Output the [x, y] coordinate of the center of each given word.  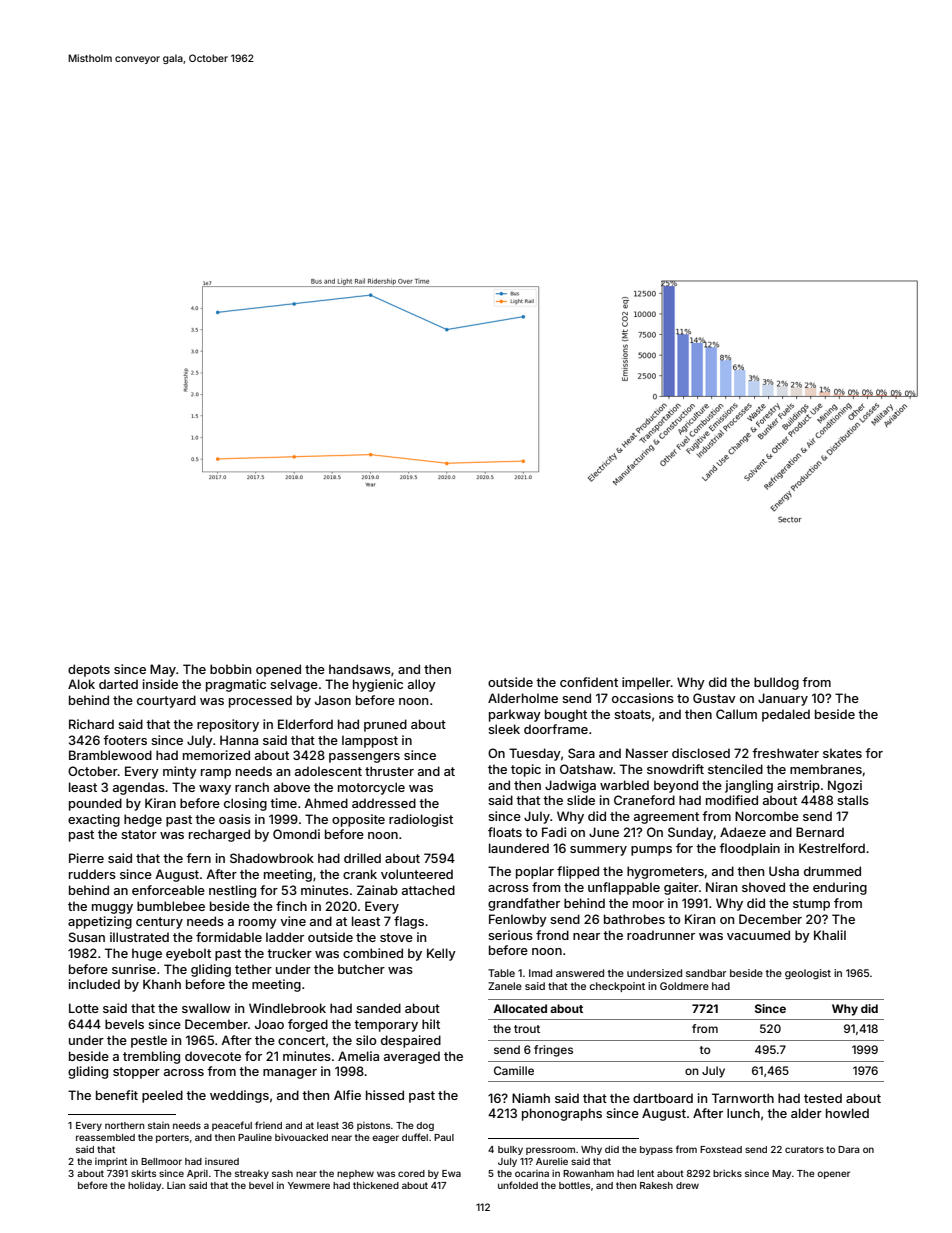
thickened [376, 1185]
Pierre [86, 858]
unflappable [624, 888]
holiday [144, 1186]
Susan [87, 937]
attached [428, 890]
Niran [721, 887]
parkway [515, 715]
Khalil [830, 935]
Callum [736, 714]
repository [228, 725]
